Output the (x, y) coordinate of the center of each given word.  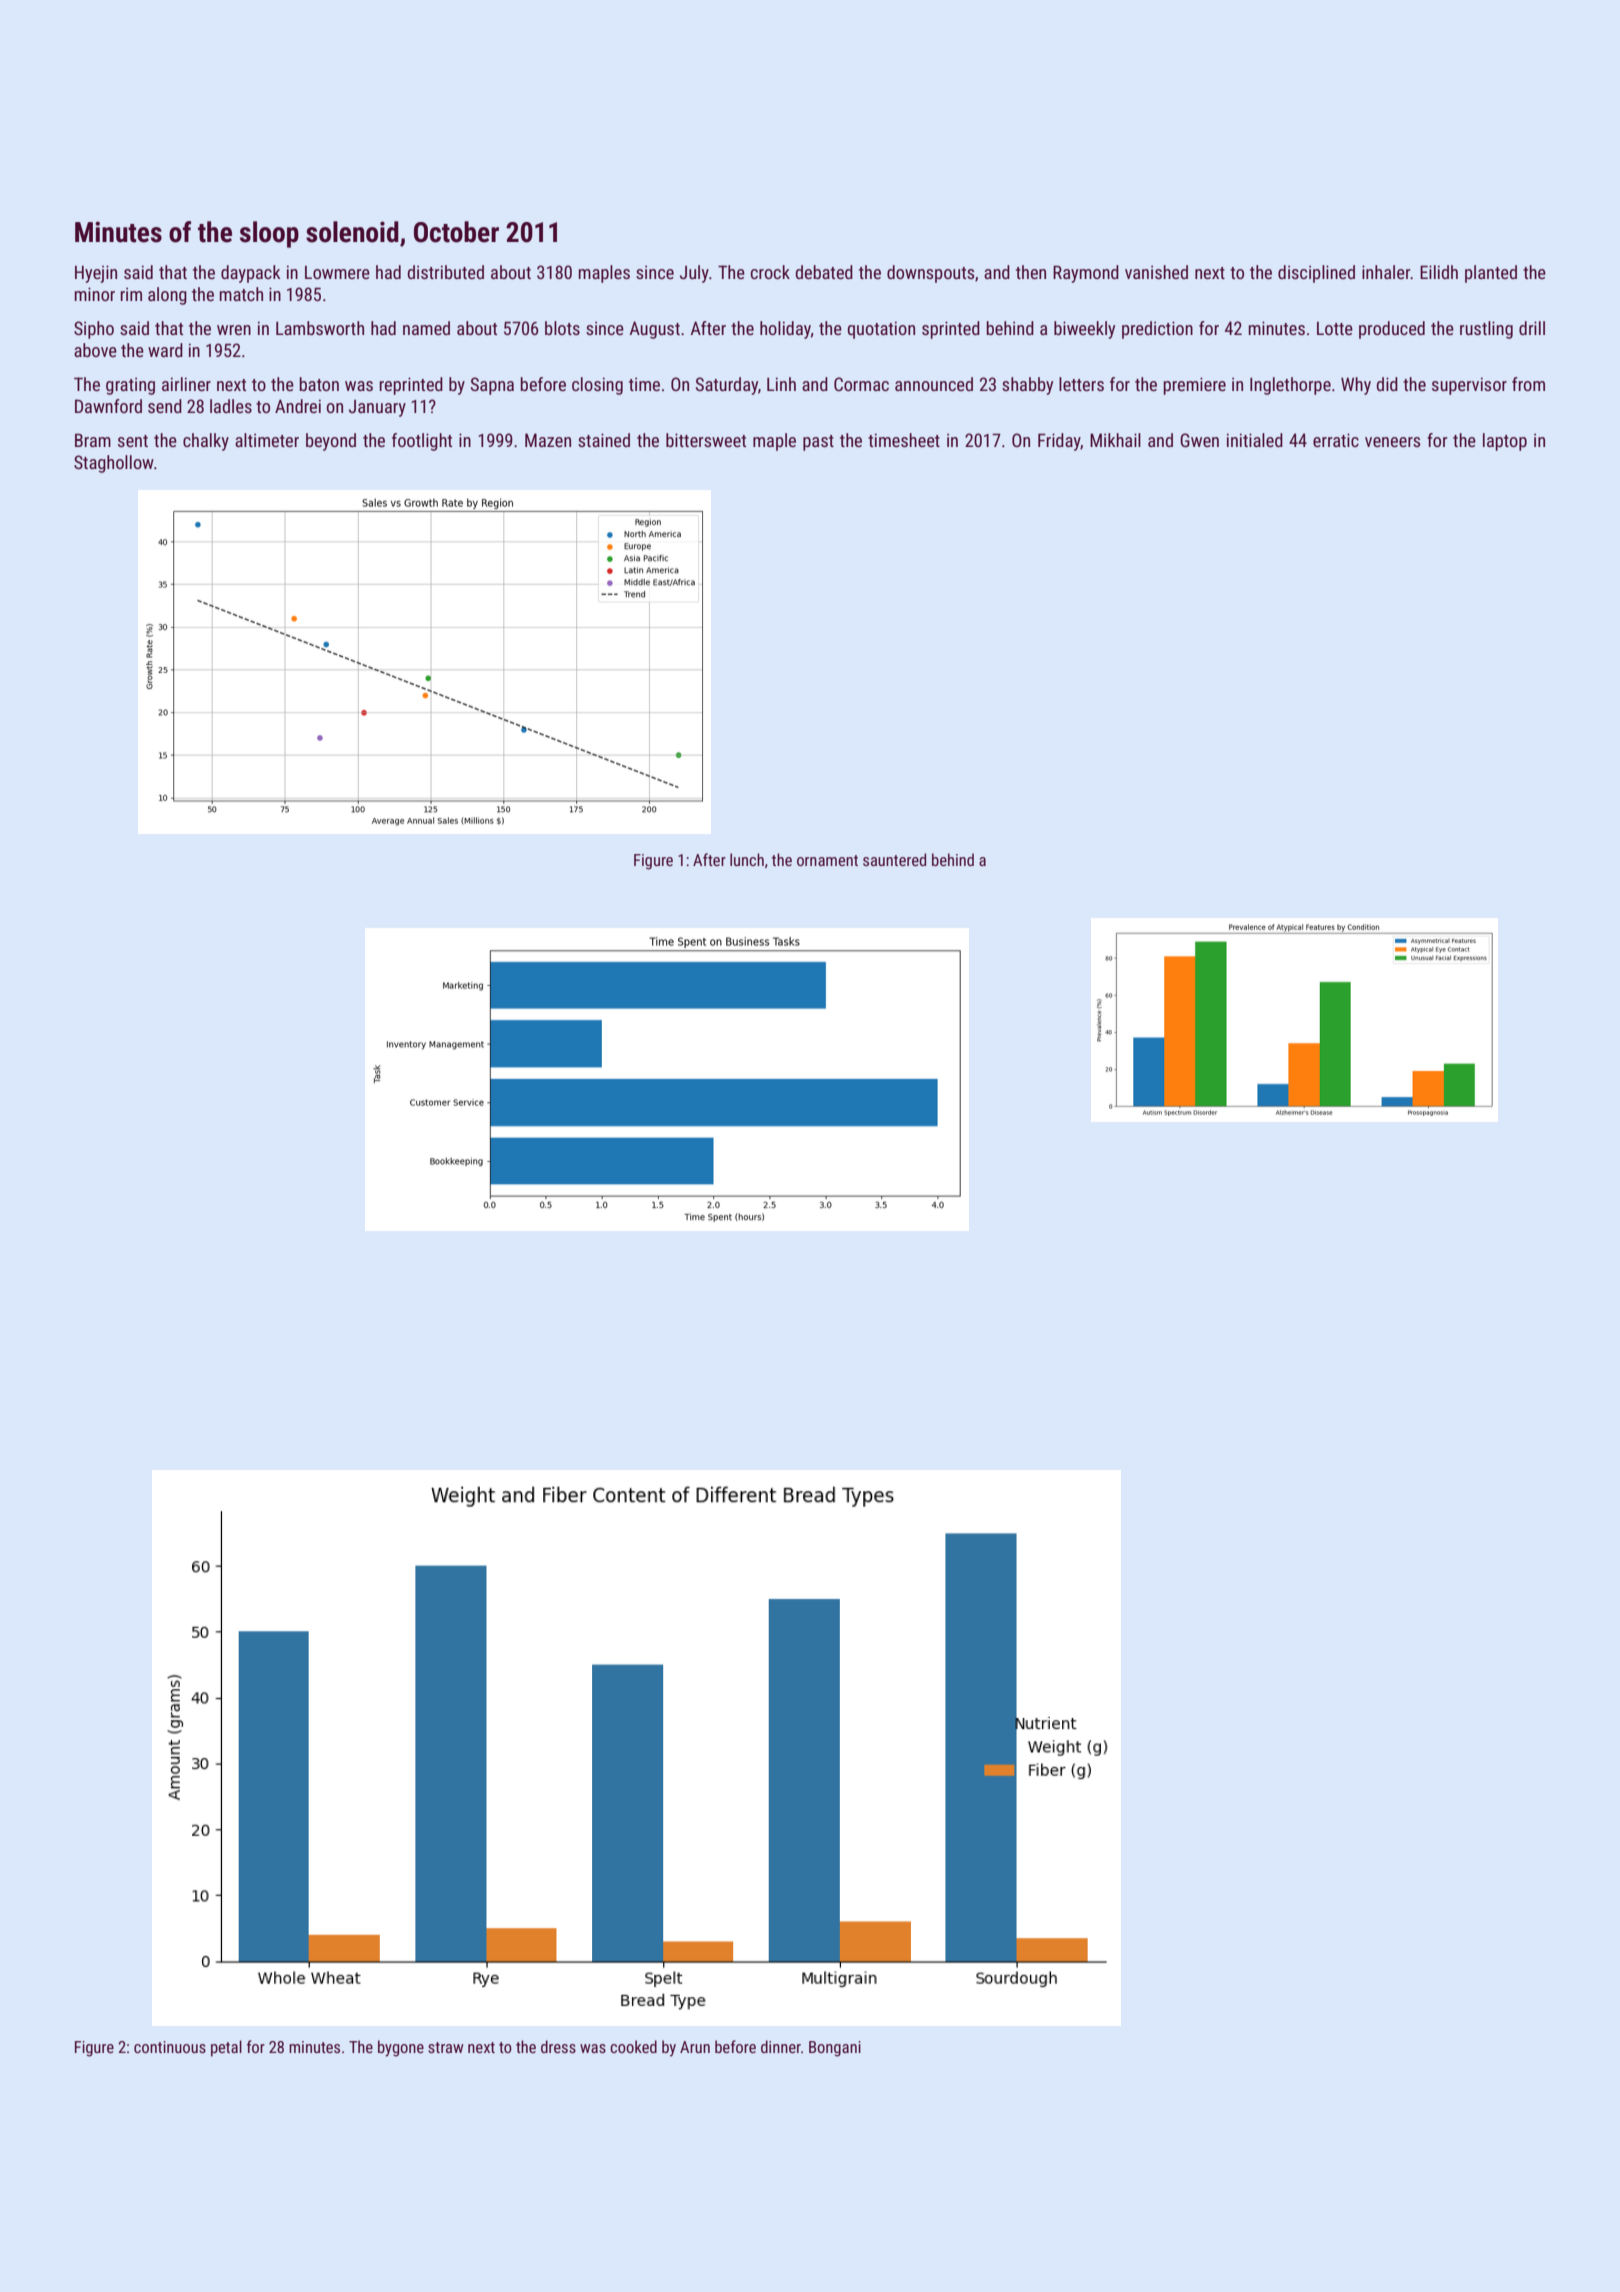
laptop (1505, 442)
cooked (633, 2046)
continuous (170, 2047)
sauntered (894, 859)
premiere (1194, 386)
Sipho (94, 330)
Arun (695, 2047)
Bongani (835, 2049)
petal (226, 2048)
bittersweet (706, 440)
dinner (781, 2046)
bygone (401, 2048)
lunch (747, 859)
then (1031, 272)
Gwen (1199, 440)
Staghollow (114, 464)
